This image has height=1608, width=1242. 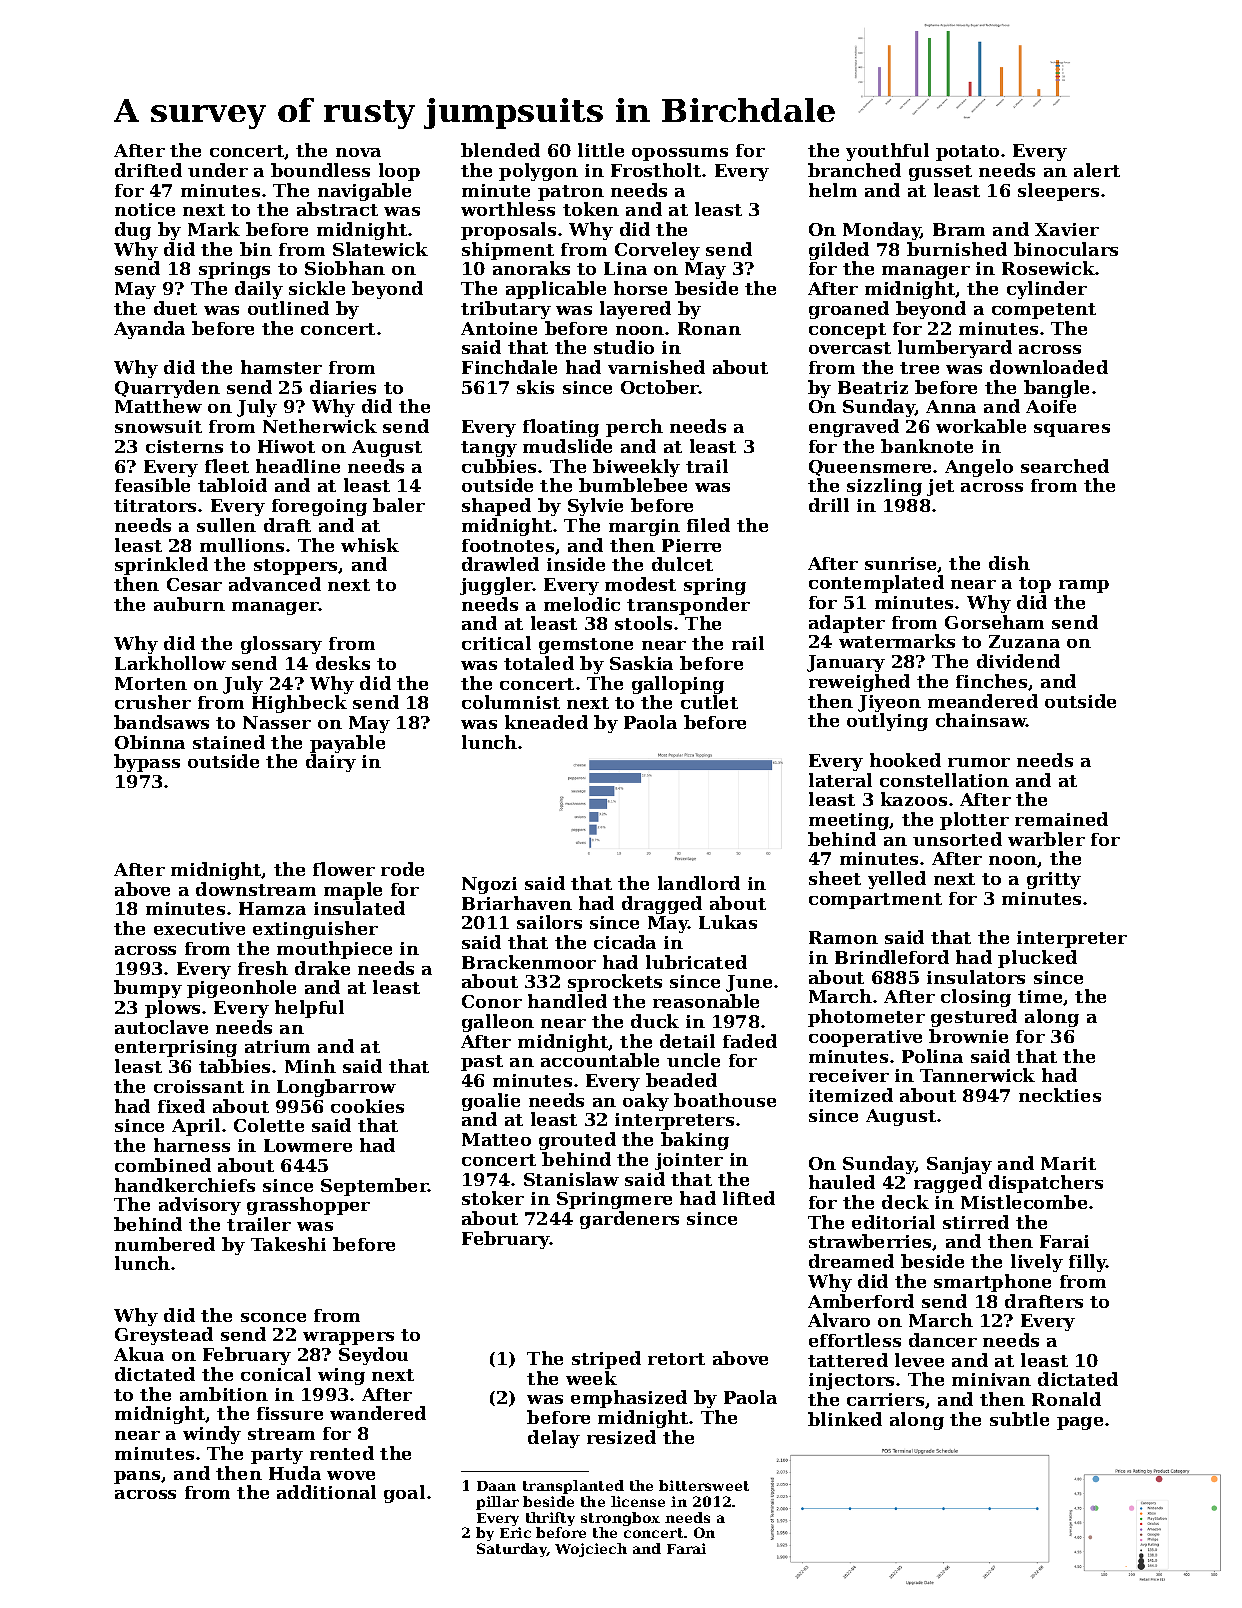 I want to click on opossums, so click(x=680, y=154).
